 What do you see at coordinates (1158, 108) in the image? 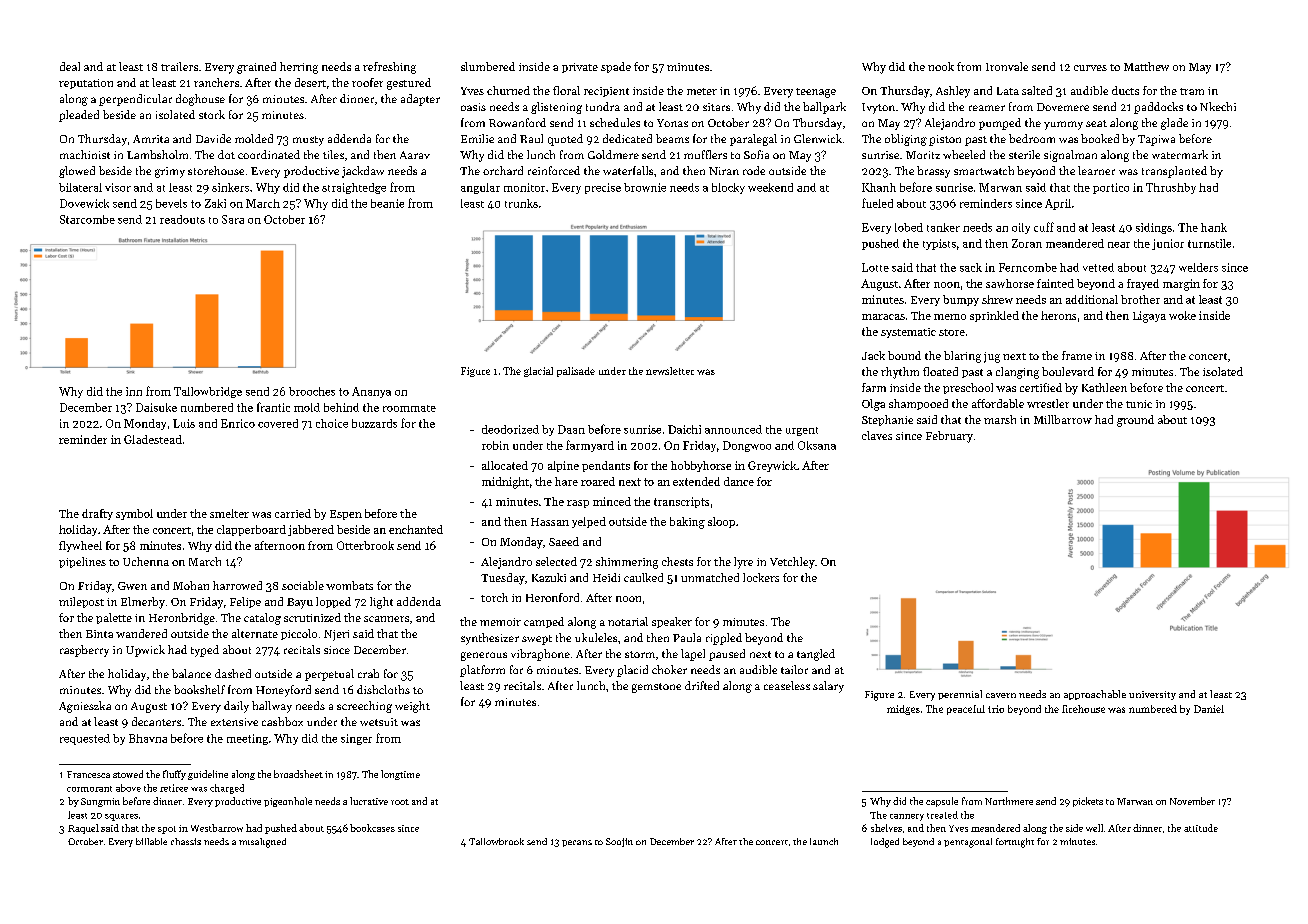
I see `paddocks` at bounding box center [1158, 108].
